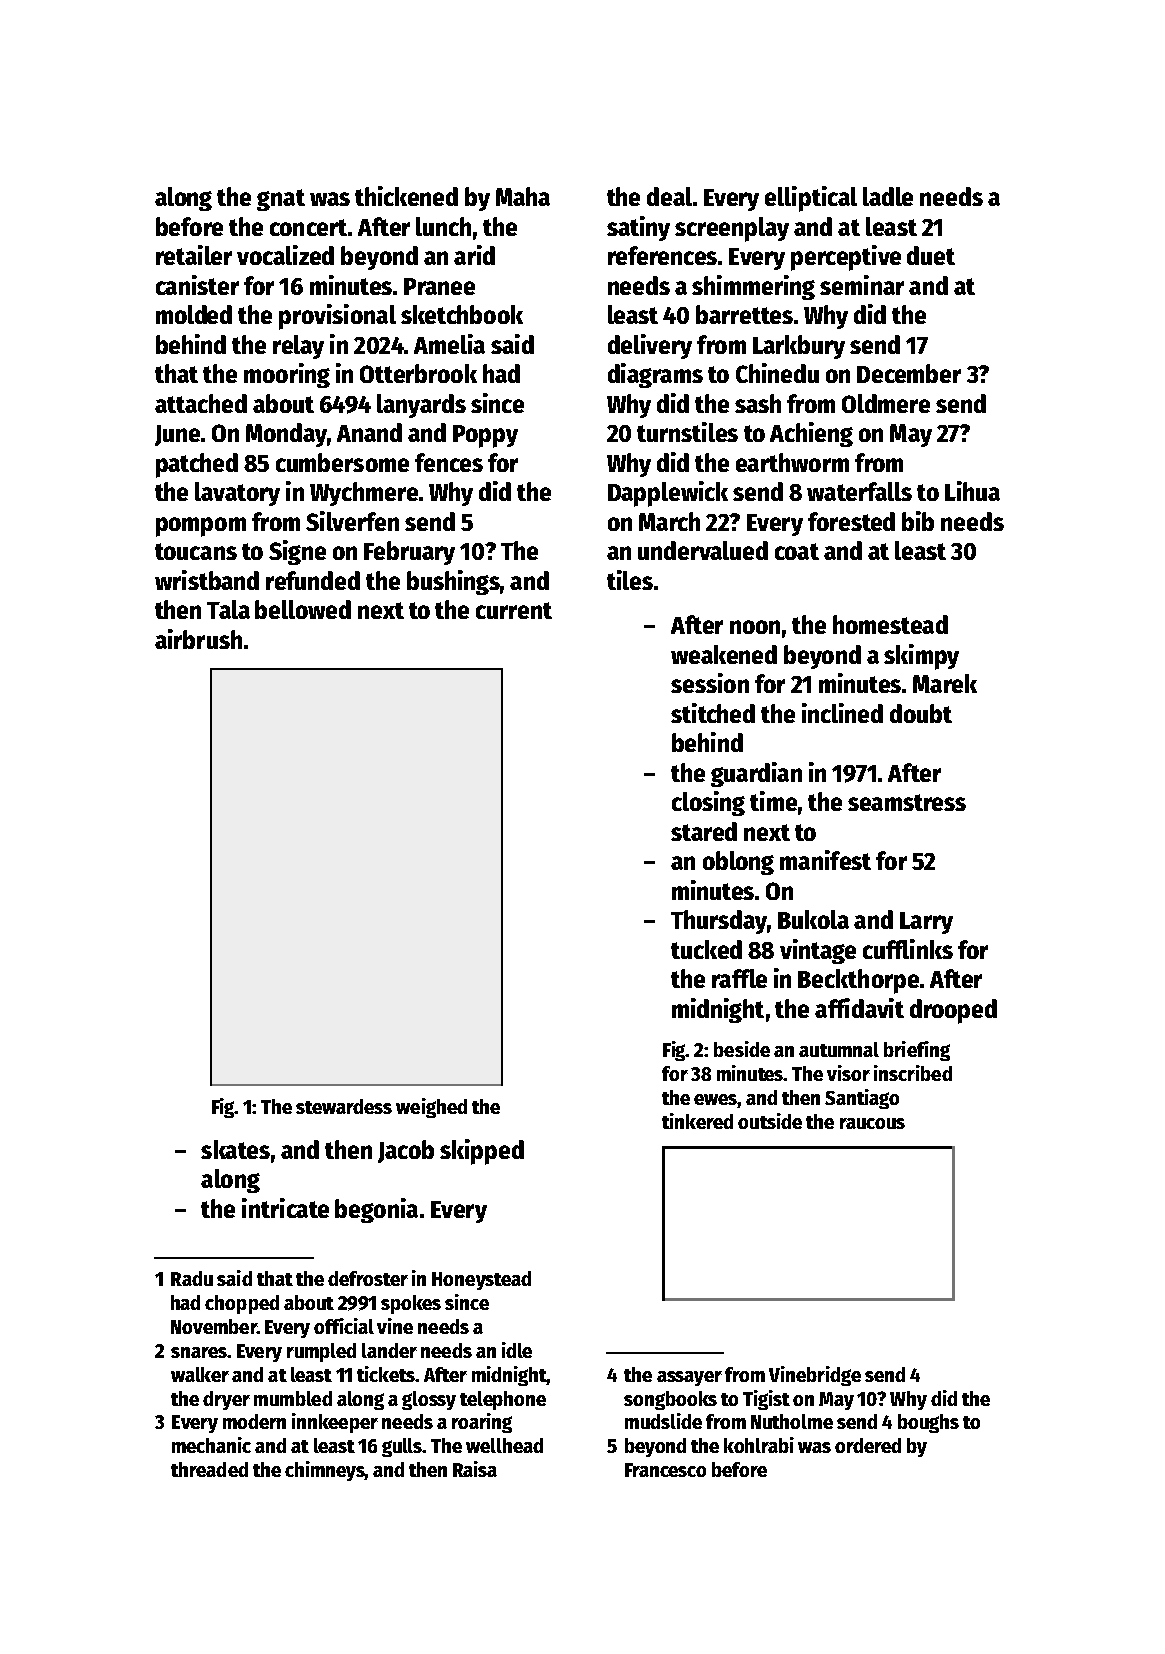 The height and width of the page is (1654, 1165). Describe the element at coordinates (194, 255) in the page. I see `retailer` at that location.
